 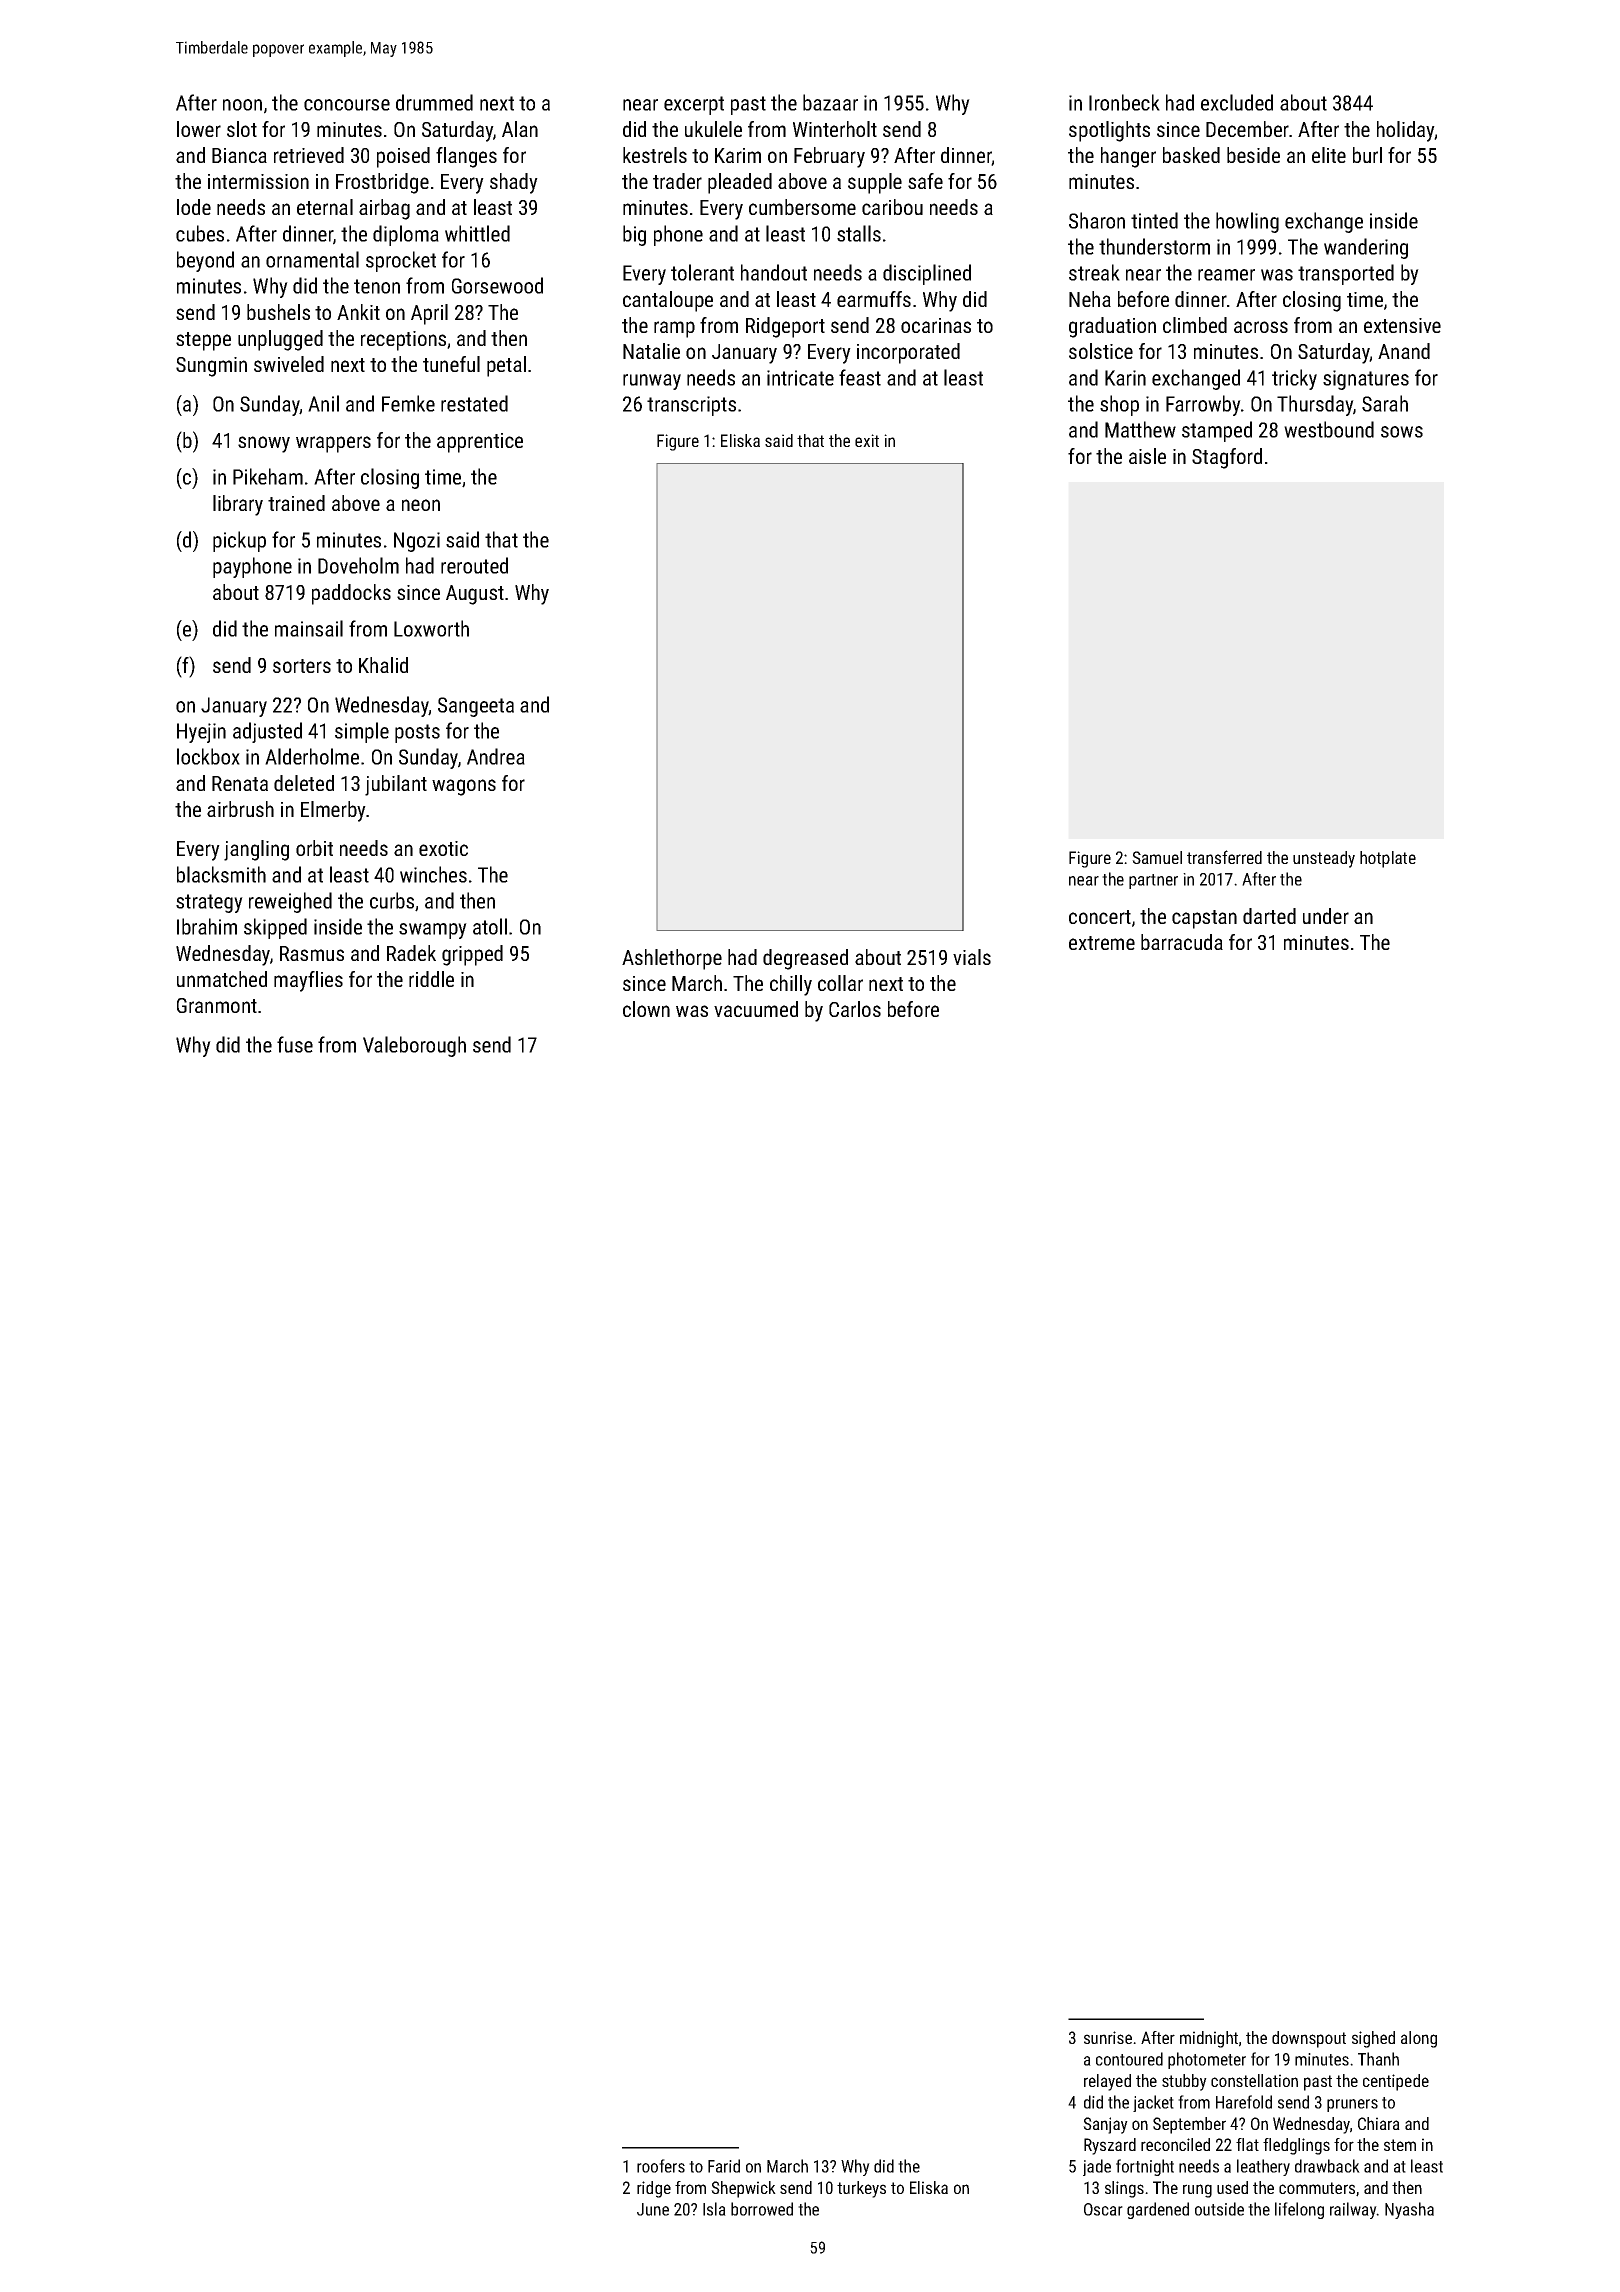 I want to click on downspout, so click(x=1309, y=2039).
